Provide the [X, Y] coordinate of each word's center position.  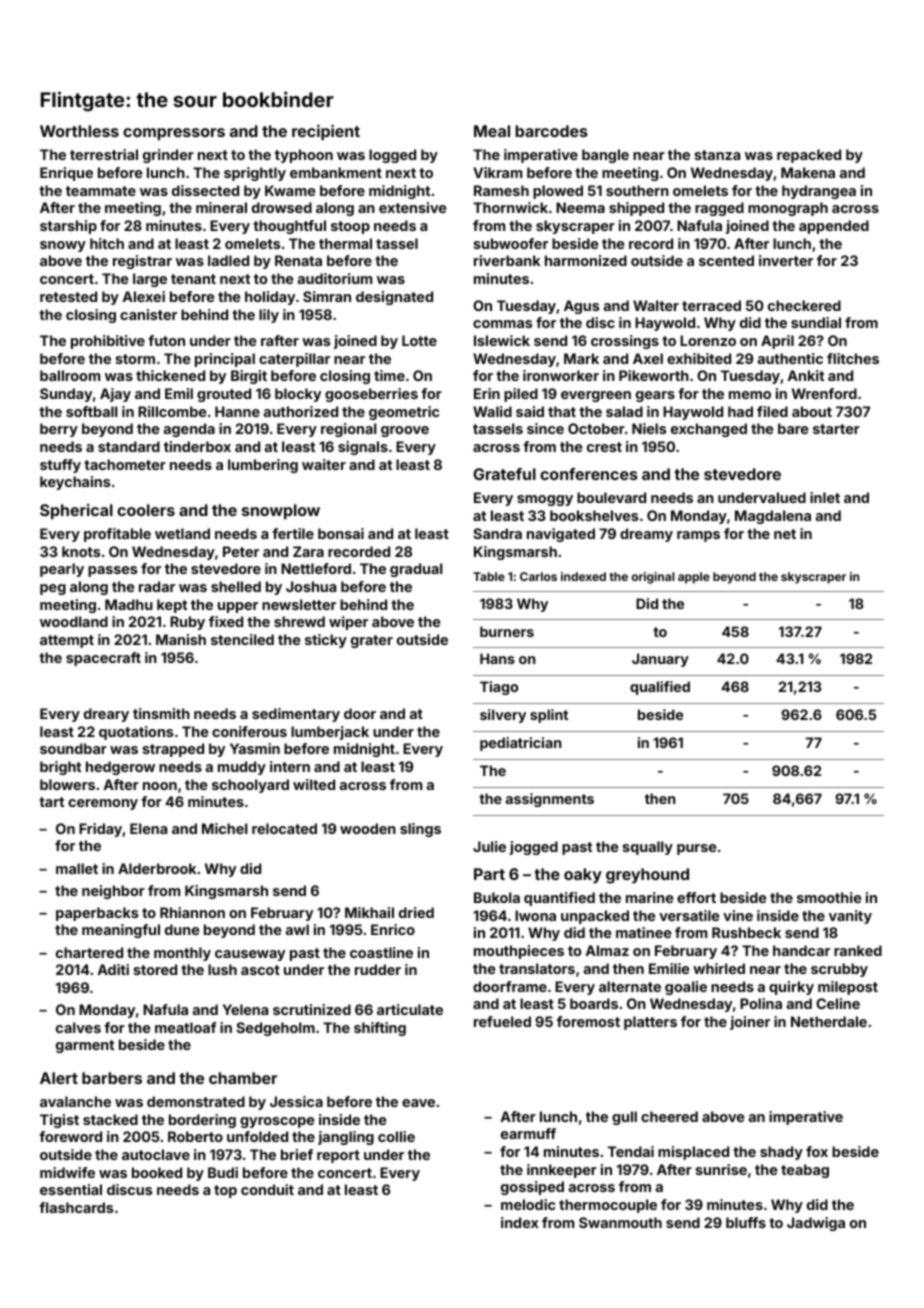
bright [60, 768]
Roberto [195, 1136]
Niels [649, 428]
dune [182, 929]
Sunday [66, 395]
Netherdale [829, 1021]
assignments [550, 800]
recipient [326, 133]
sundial [816, 322]
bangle [605, 156]
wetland [182, 533]
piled [521, 395]
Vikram [497, 172]
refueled [502, 1021]
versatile [689, 915]
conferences [589, 474]
